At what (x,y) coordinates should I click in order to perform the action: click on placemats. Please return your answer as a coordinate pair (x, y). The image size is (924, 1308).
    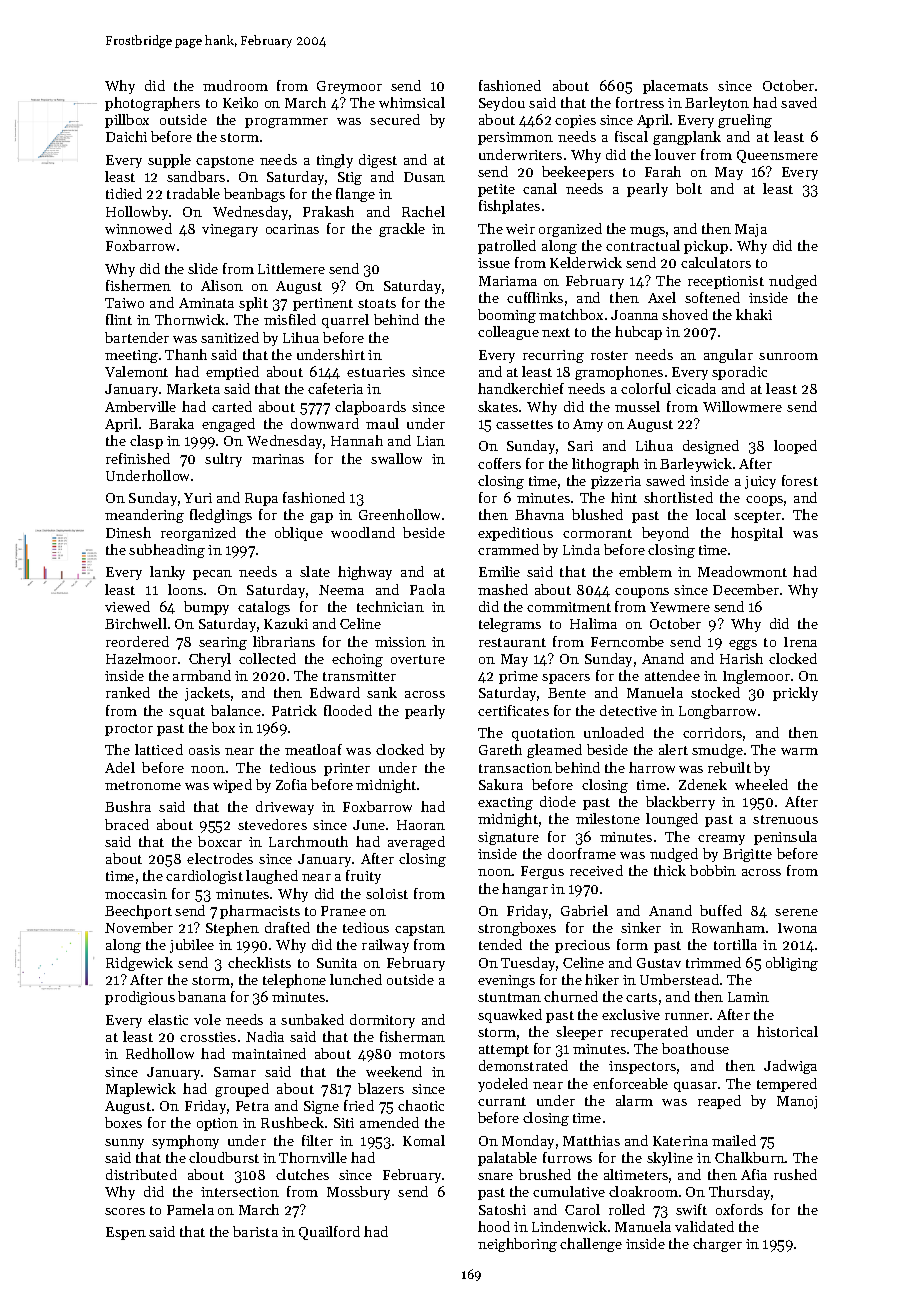
    Looking at the image, I should click on (675, 87).
